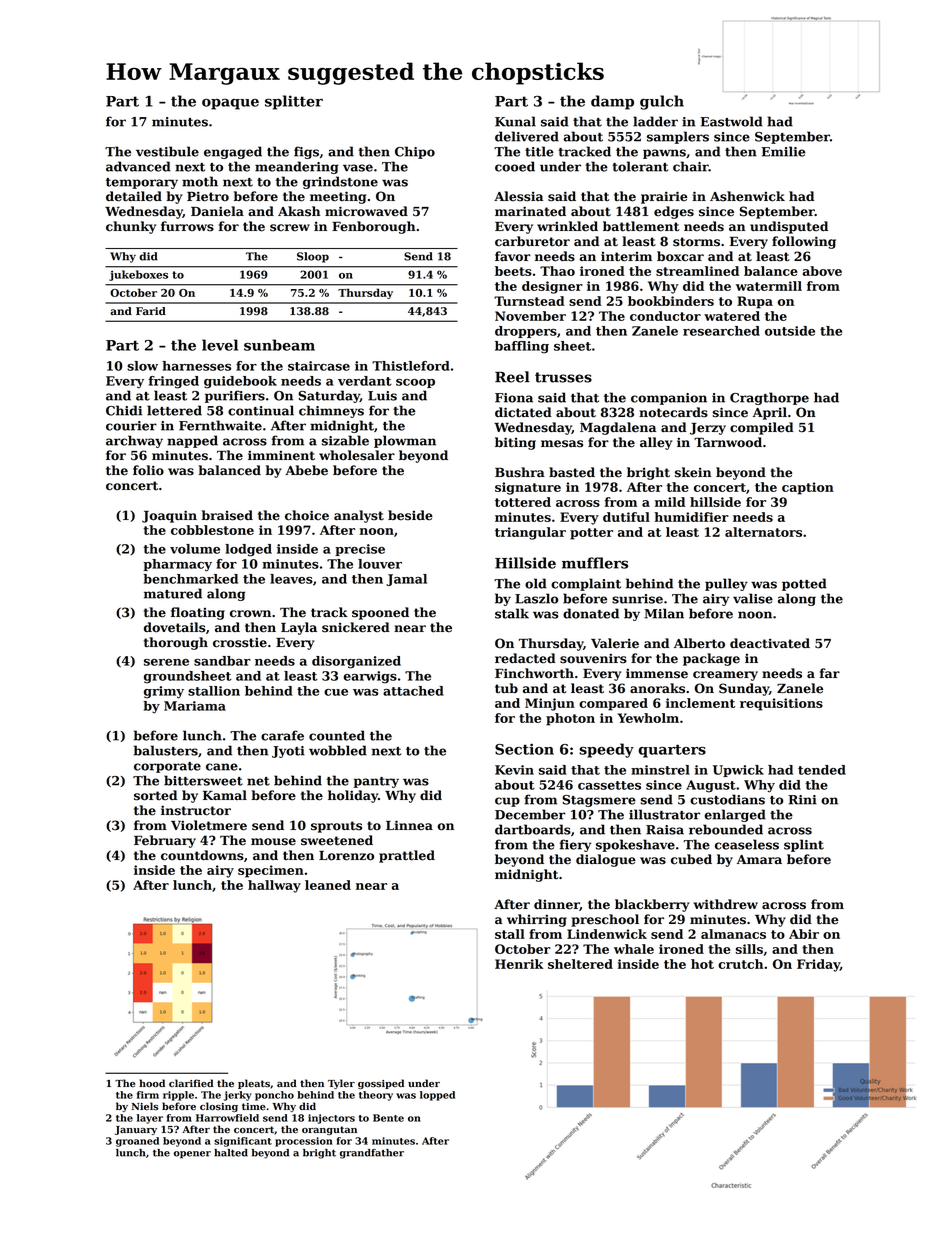 The height and width of the screenshot is (1233, 952). Describe the element at coordinates (437, 1096) in the screenshot. I see `lopped` at that location.
